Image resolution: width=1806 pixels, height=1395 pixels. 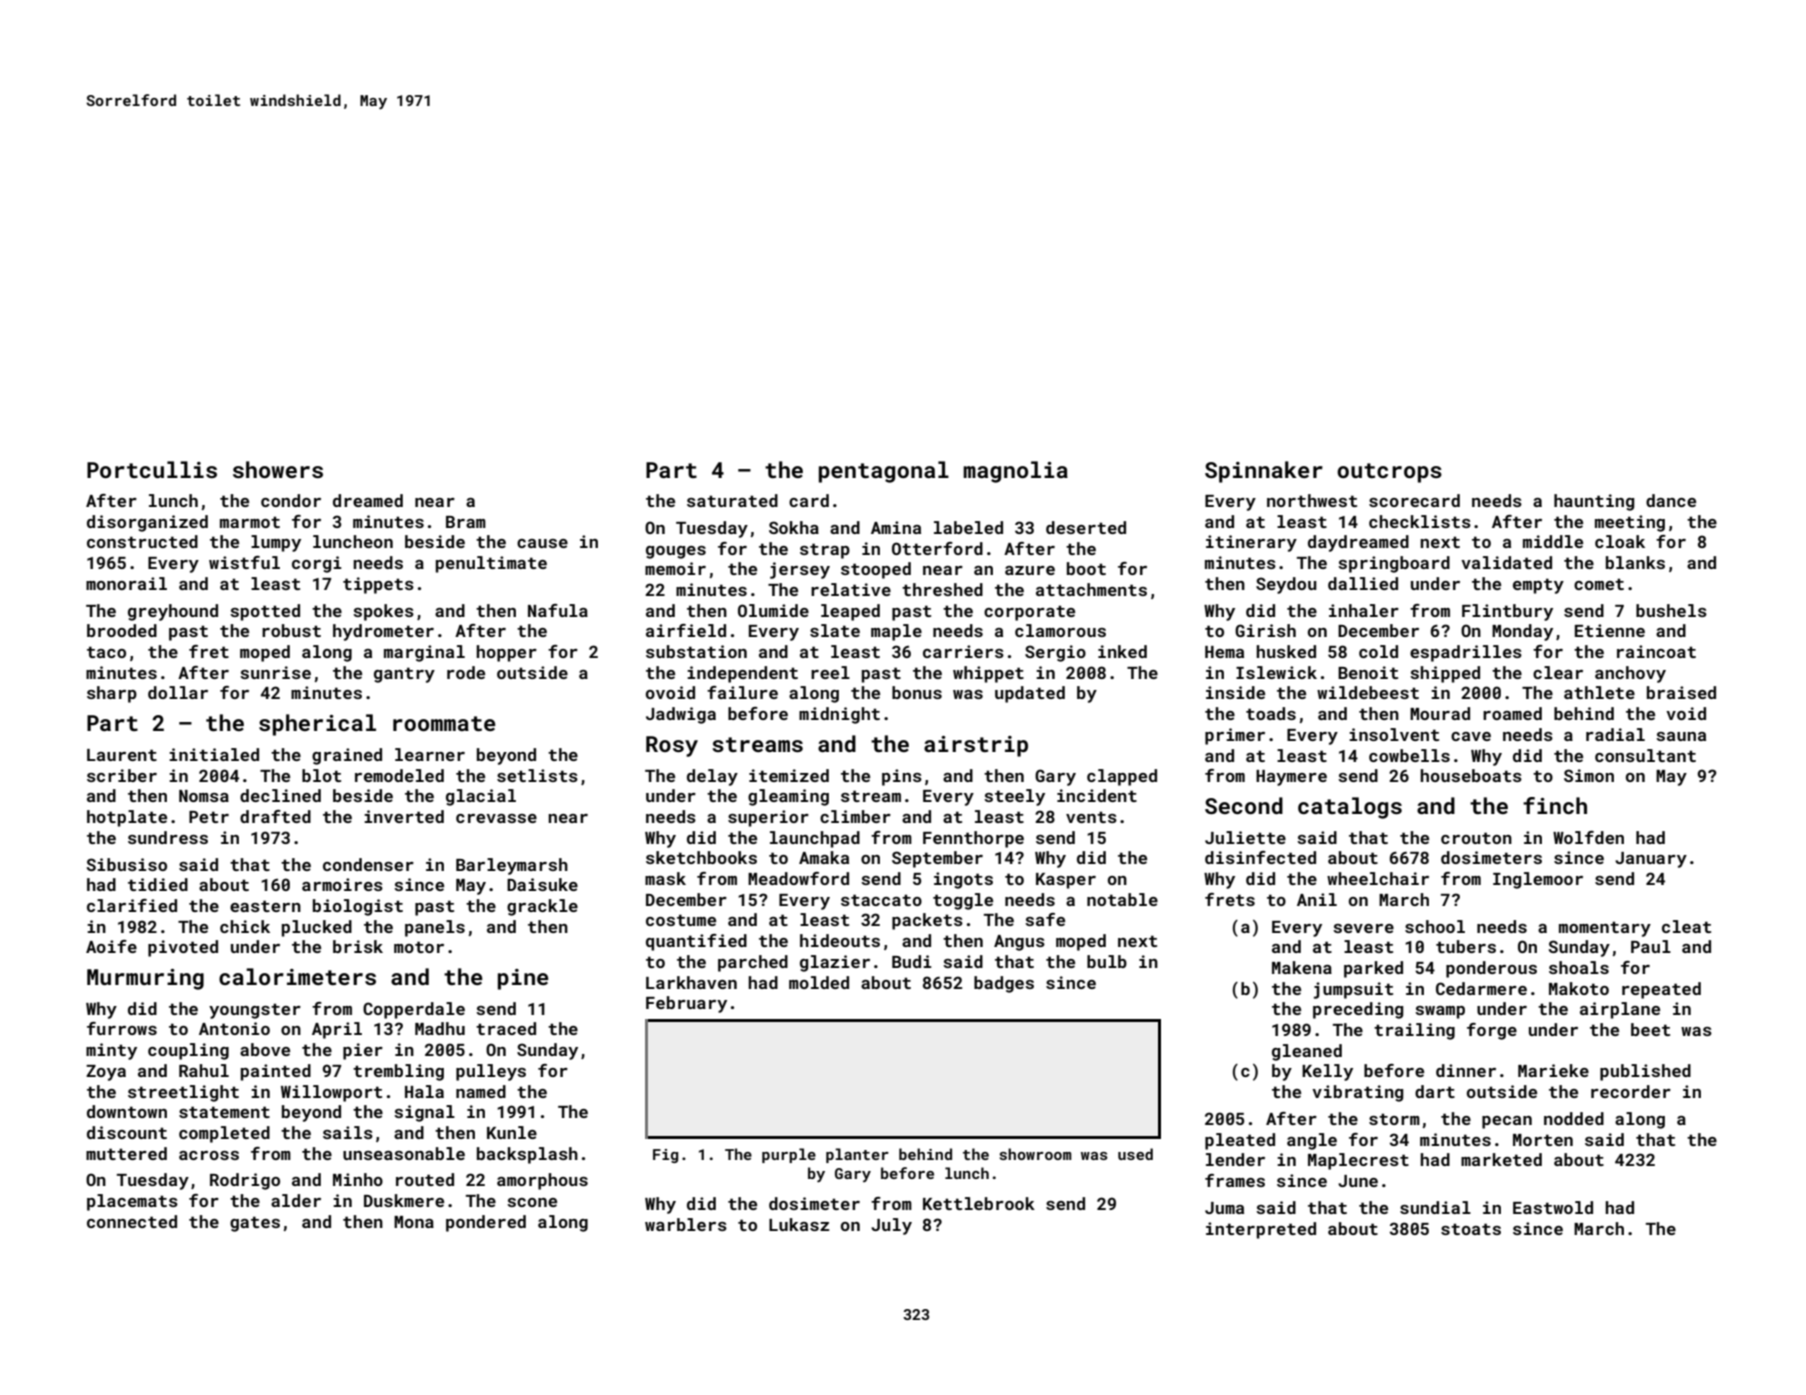 I want to click on sharp, so click(x=112, y=694).
